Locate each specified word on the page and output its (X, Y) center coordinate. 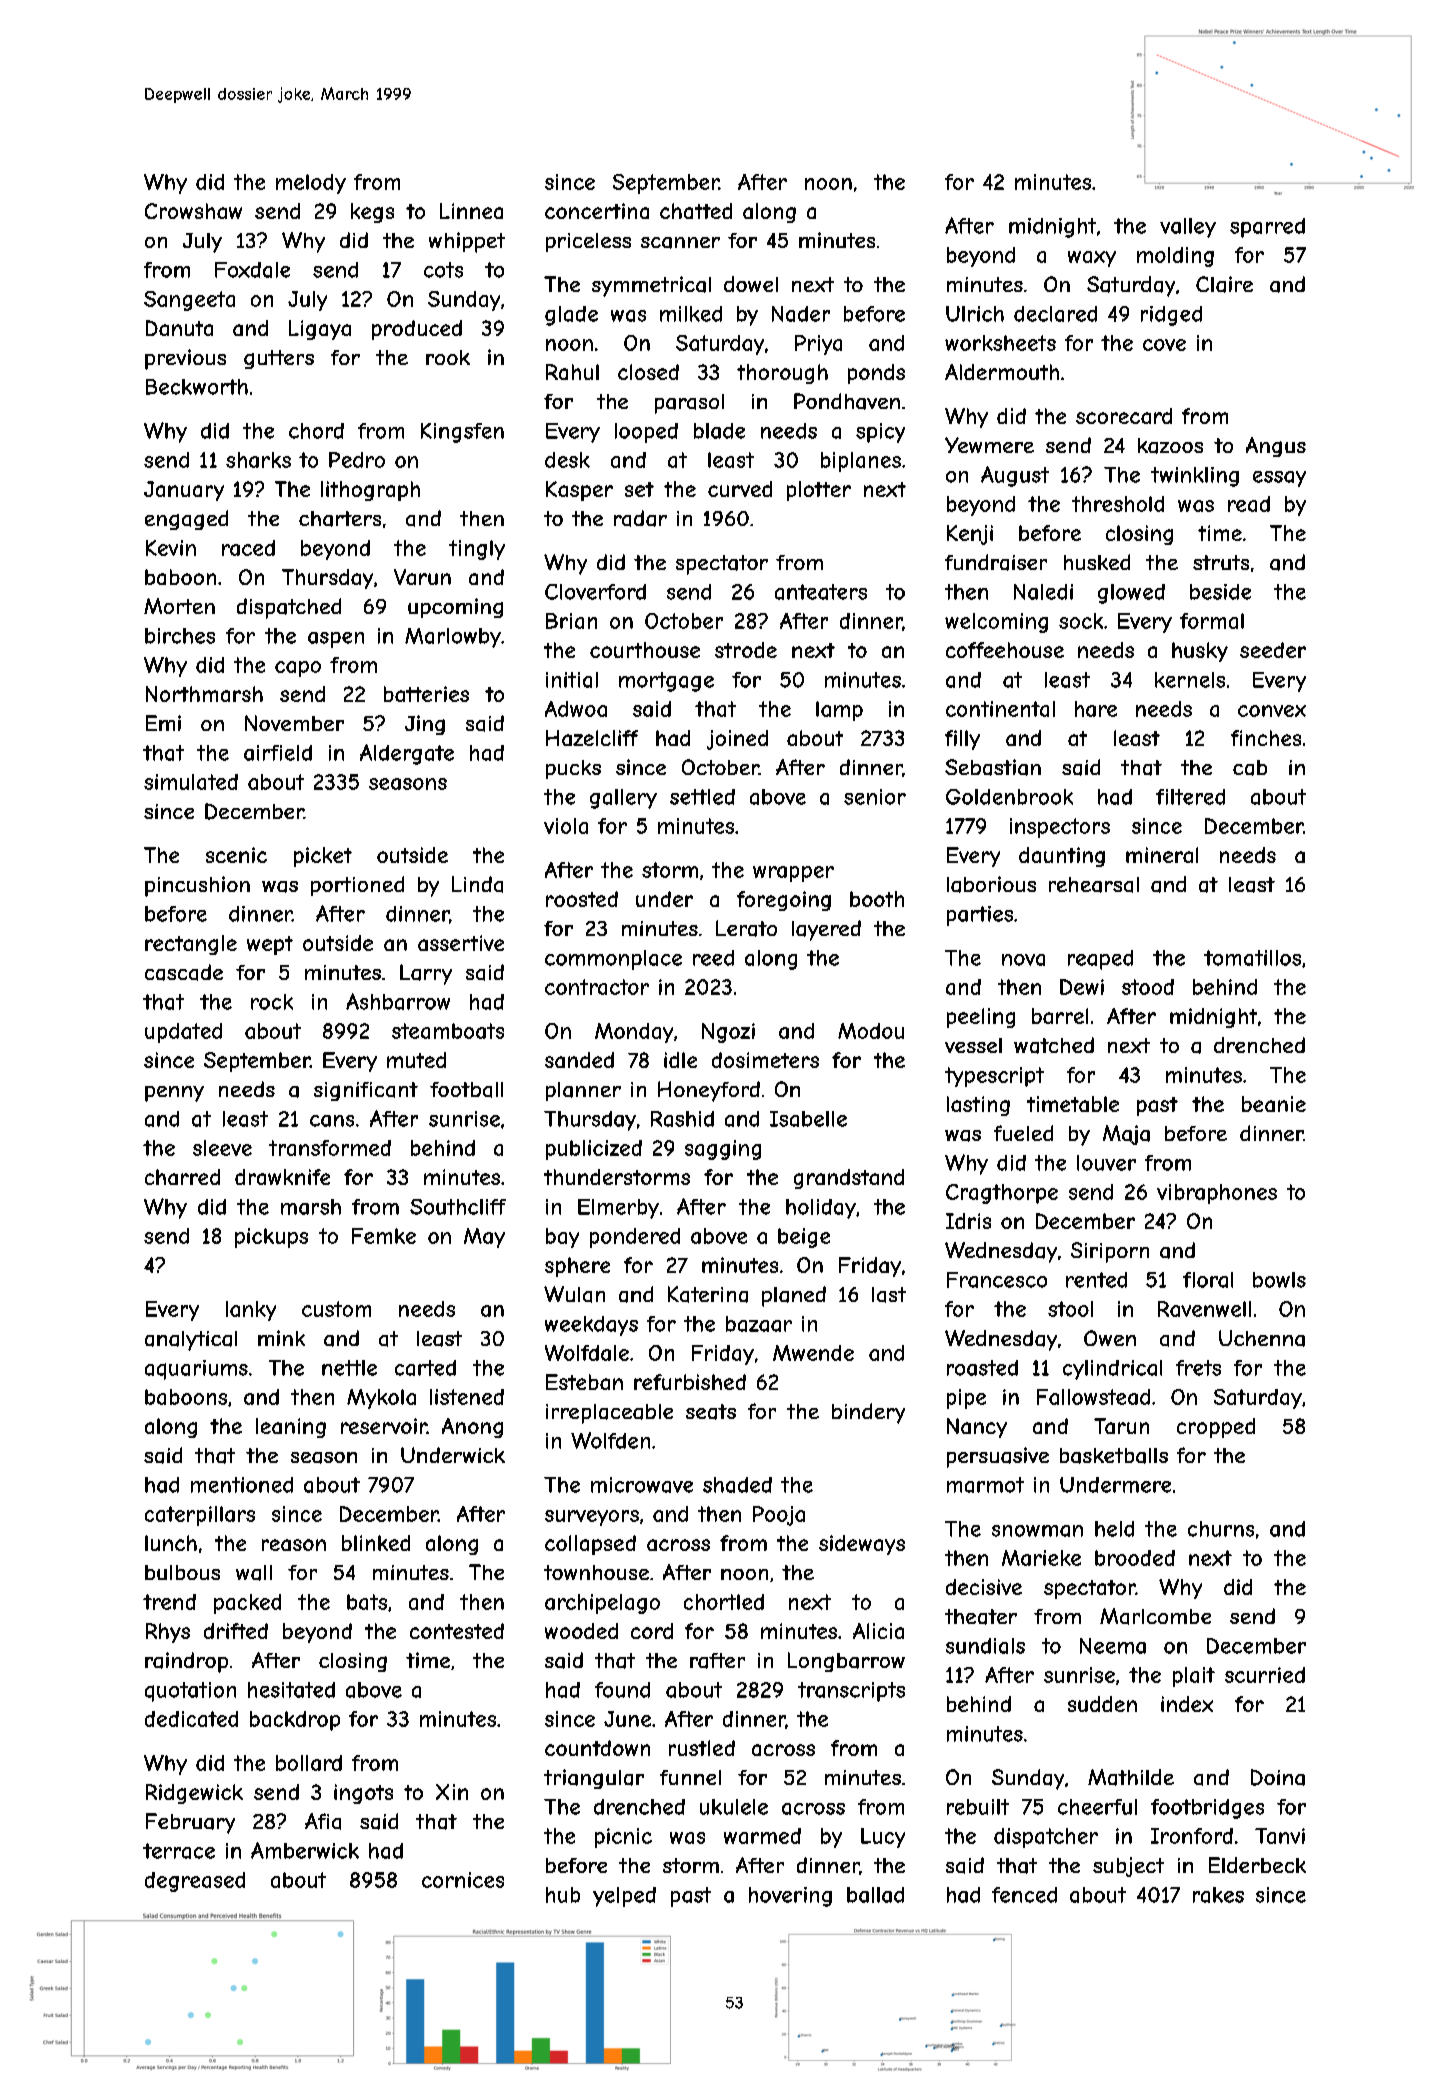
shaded (737, 1485)
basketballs (1114, 1456)
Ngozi (728, 1033)
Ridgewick (194, 1794)
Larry (426, 974)
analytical (191, 1341)
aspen (336, 640)
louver (1106, 1163)
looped (646, 433)
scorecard (1124, 416)
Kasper (579, 491)
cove (1164, 345)
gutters (279, 359)
